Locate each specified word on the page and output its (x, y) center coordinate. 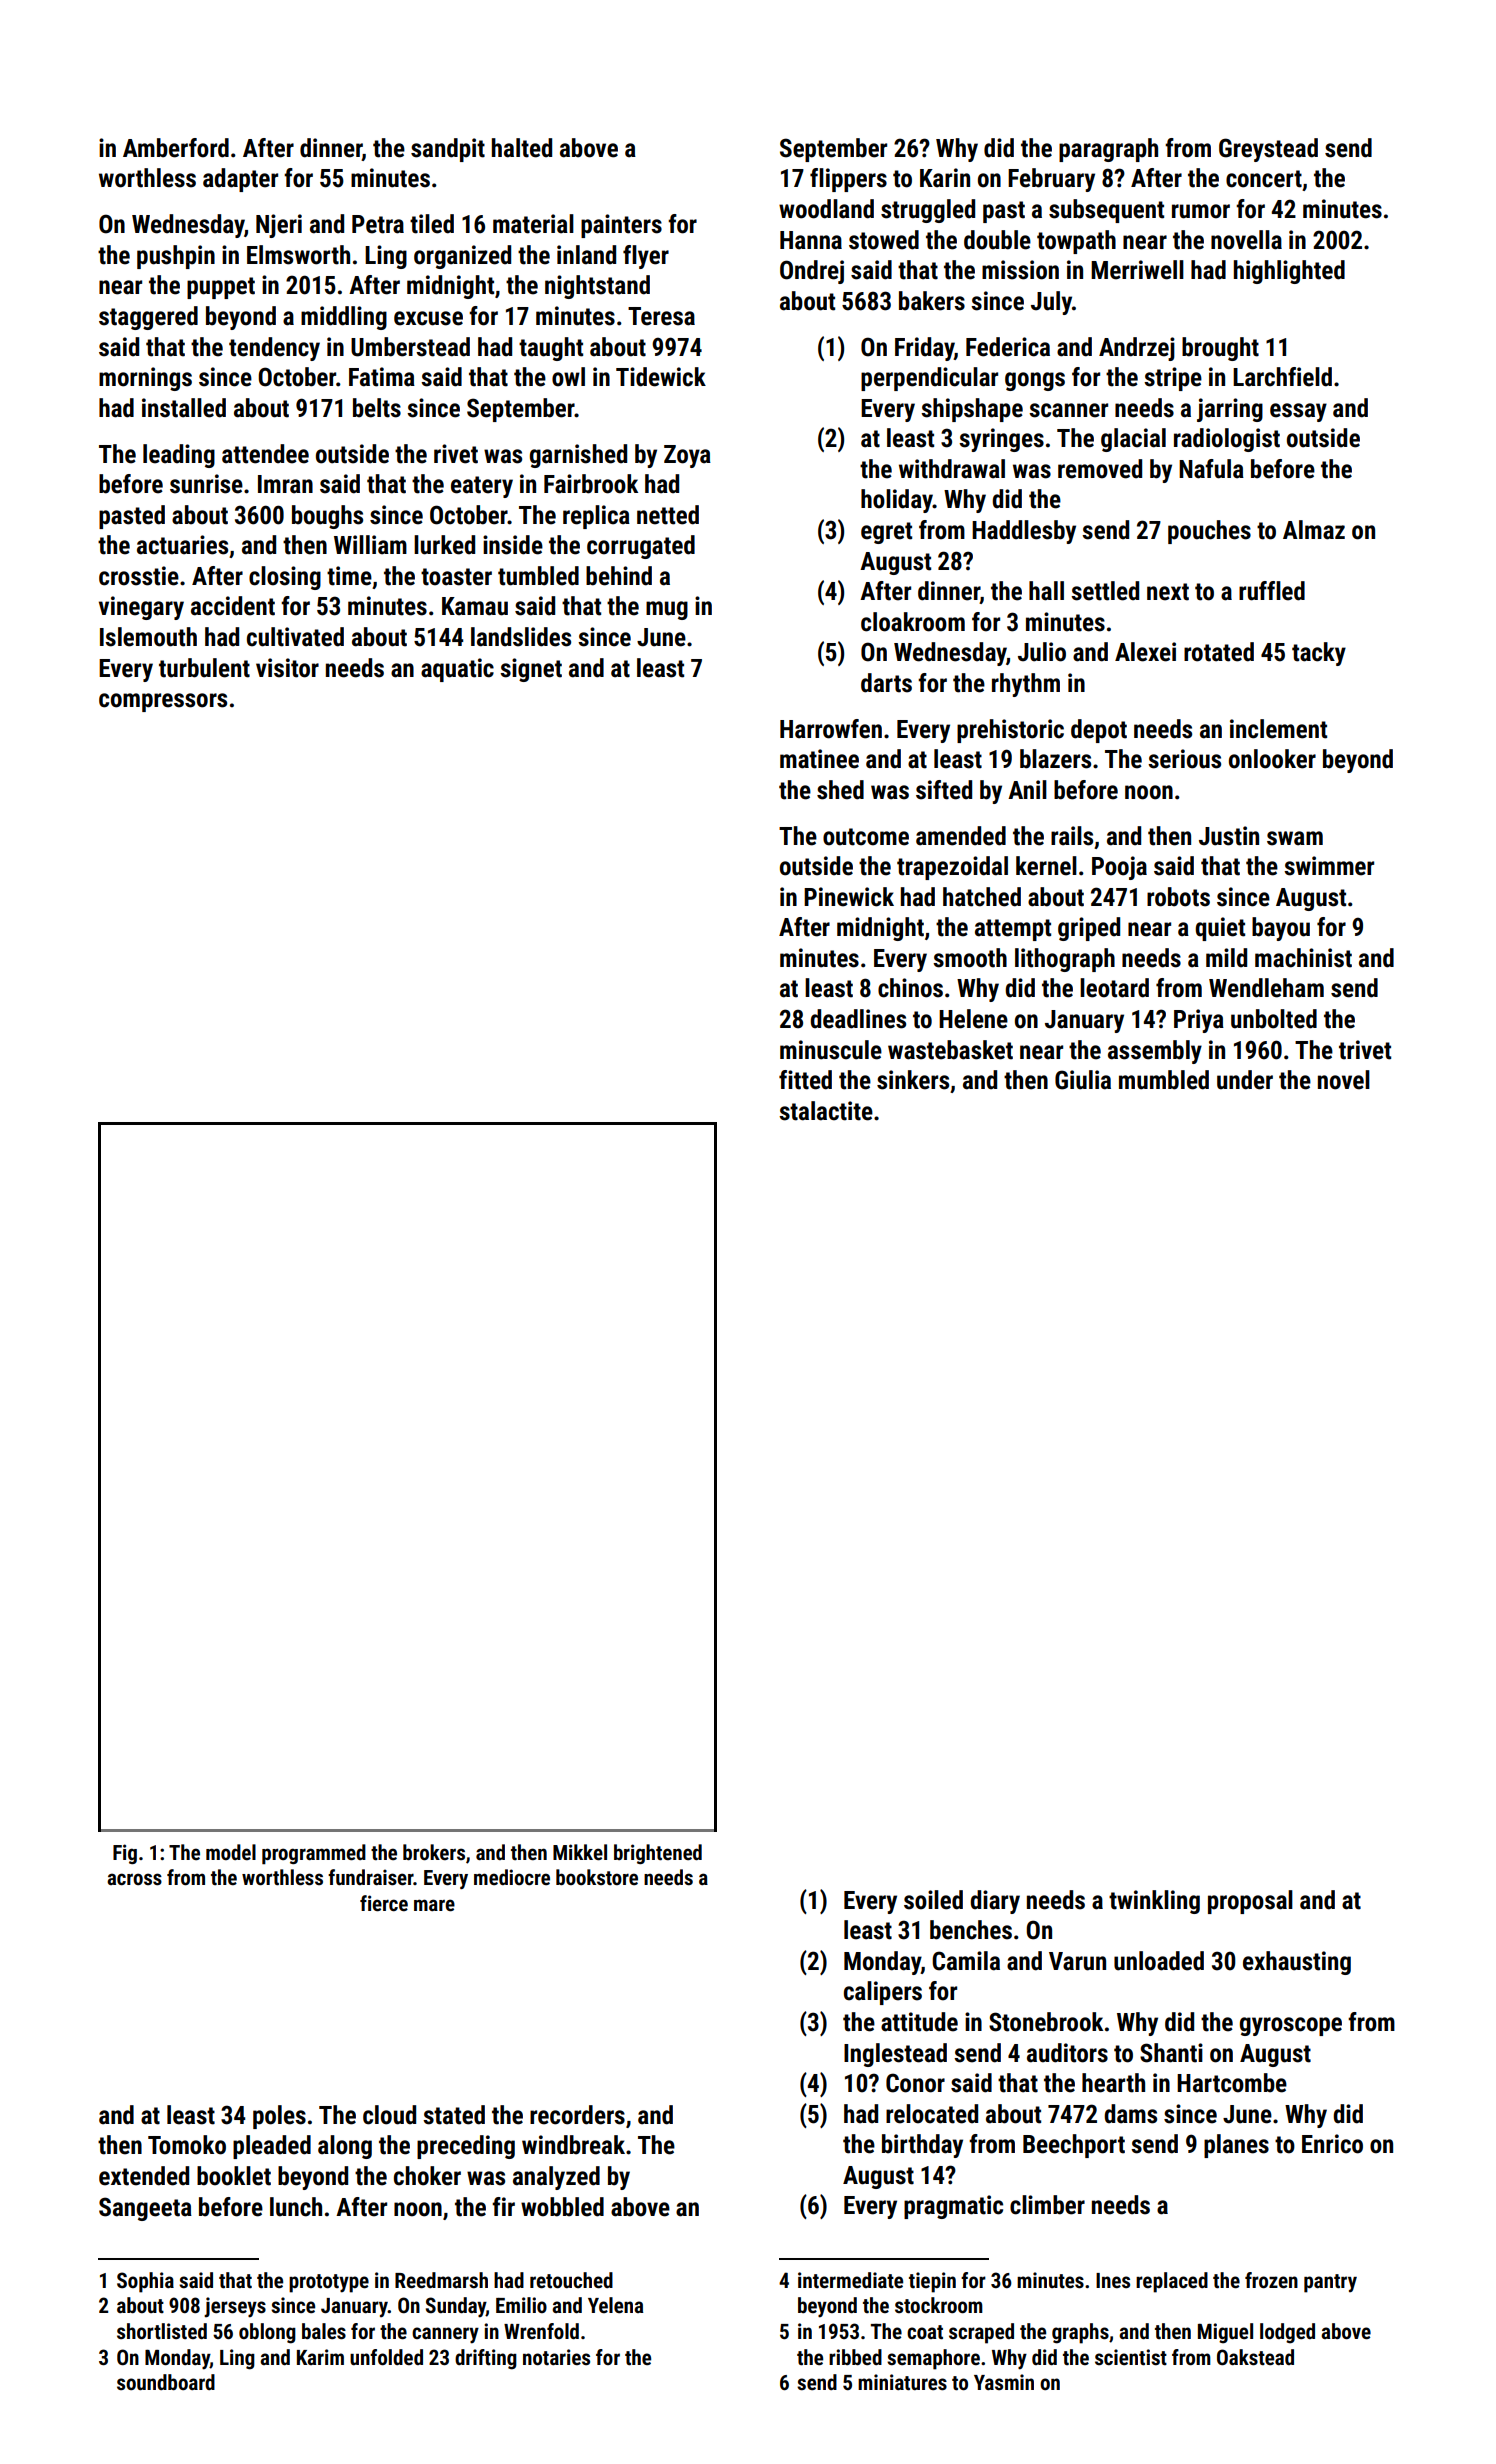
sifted (944, 790)
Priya (1199, 1021)
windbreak (573, 2145)
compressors (163, 702)
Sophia (145, 2282)
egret (886, 533)
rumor (1201, 211)
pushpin (176, 257)
